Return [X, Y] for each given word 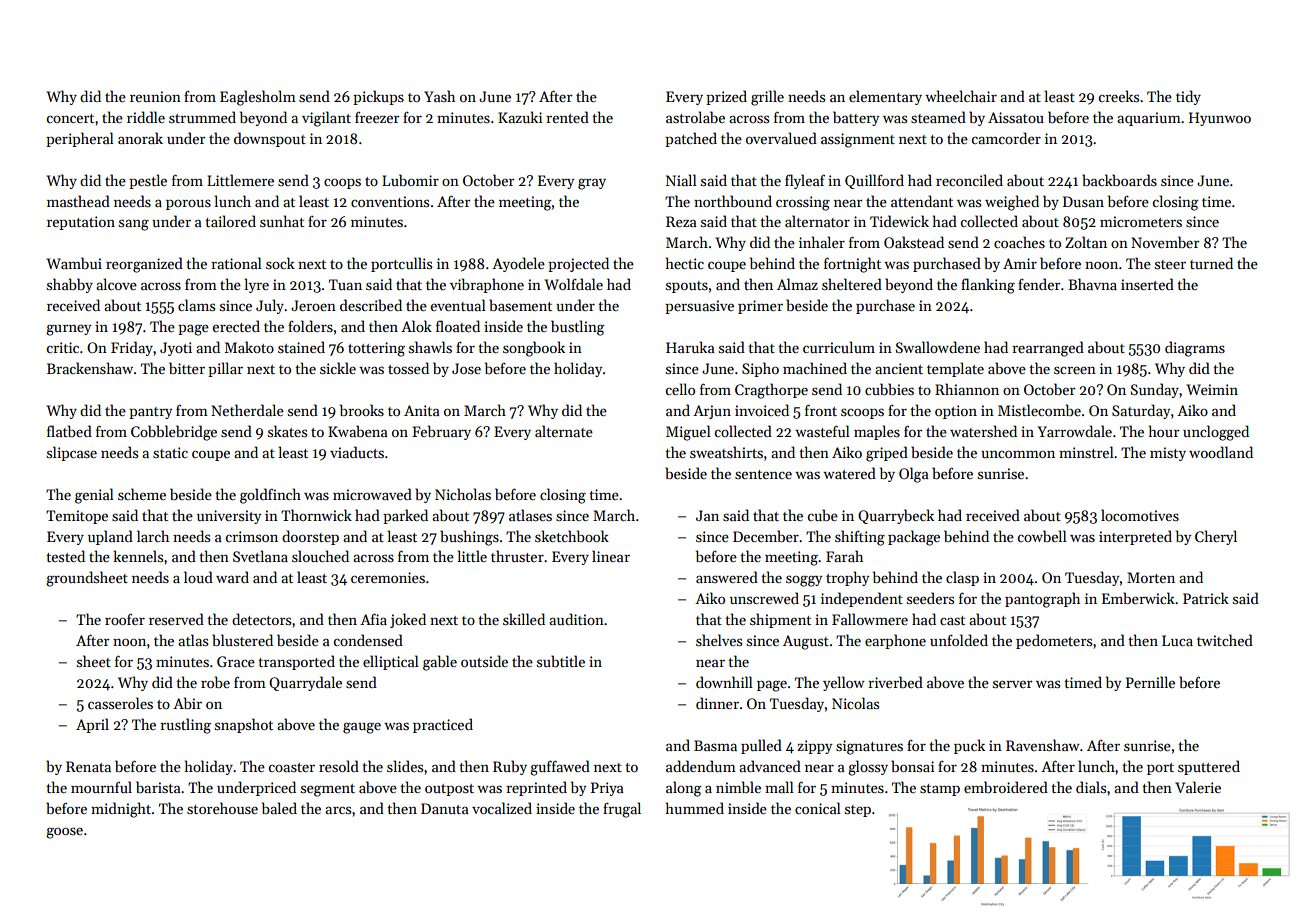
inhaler [822, 242]
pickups [378, 97]
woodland [1221, 452]
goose [64, 833]
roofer [125, 619]
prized [726, 97]
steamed [938, 117]
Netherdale [247, 410]
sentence [763, 474]
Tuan [345, 284]
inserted [1147, 284]
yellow [844, 683]
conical [818, 808]
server [1012, 684]
